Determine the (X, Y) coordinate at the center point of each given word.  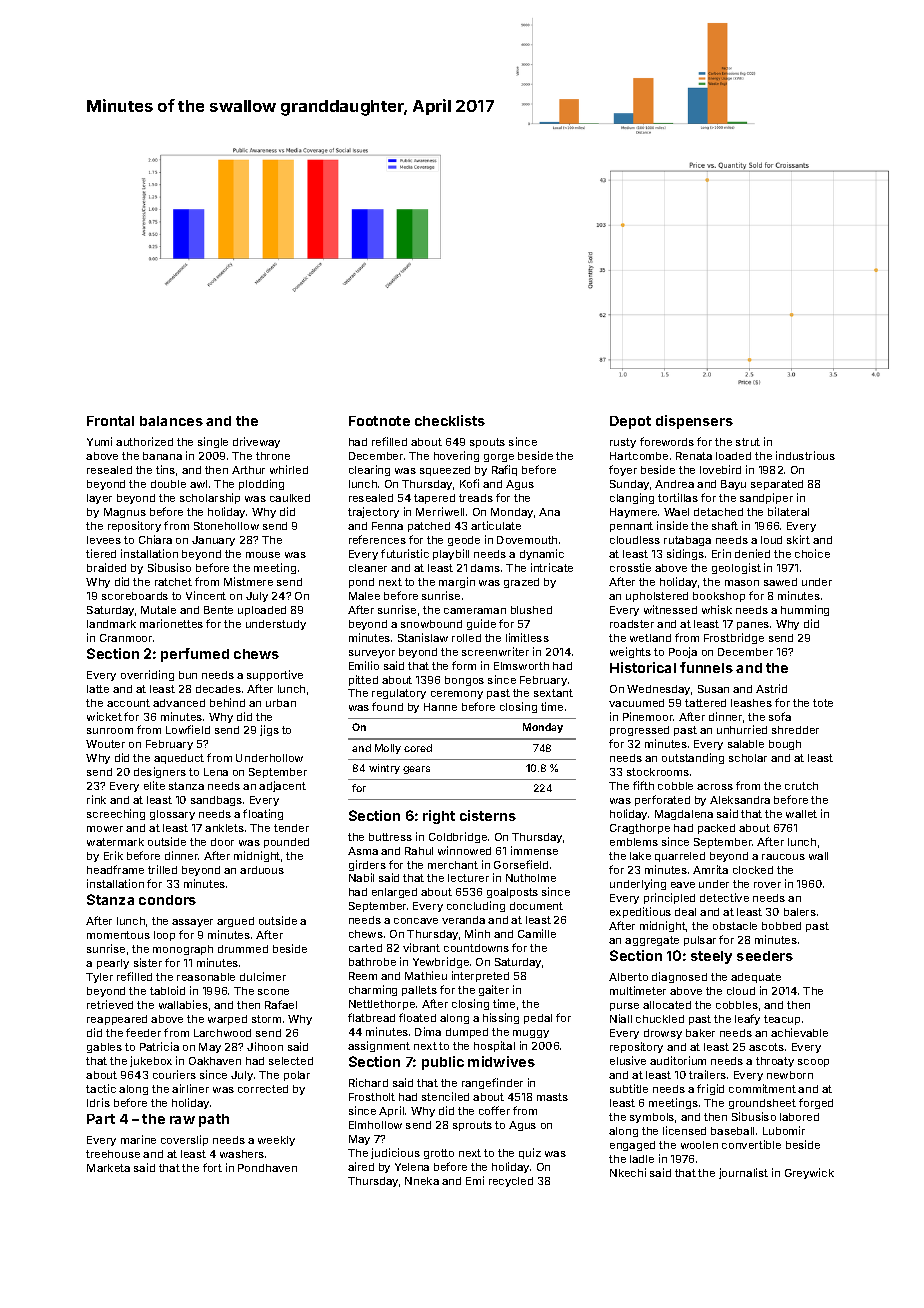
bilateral (788, 511)
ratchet (173, 582)
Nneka (422, 1181)
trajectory (373, 512)
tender (291, 828)
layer (99, 499)
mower (105, 829)
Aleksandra (740, 800)
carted (365, 948)
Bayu (733, 485)
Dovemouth (527, 540)
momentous (118, 935)
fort (212, 1167)
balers (800, 912)
